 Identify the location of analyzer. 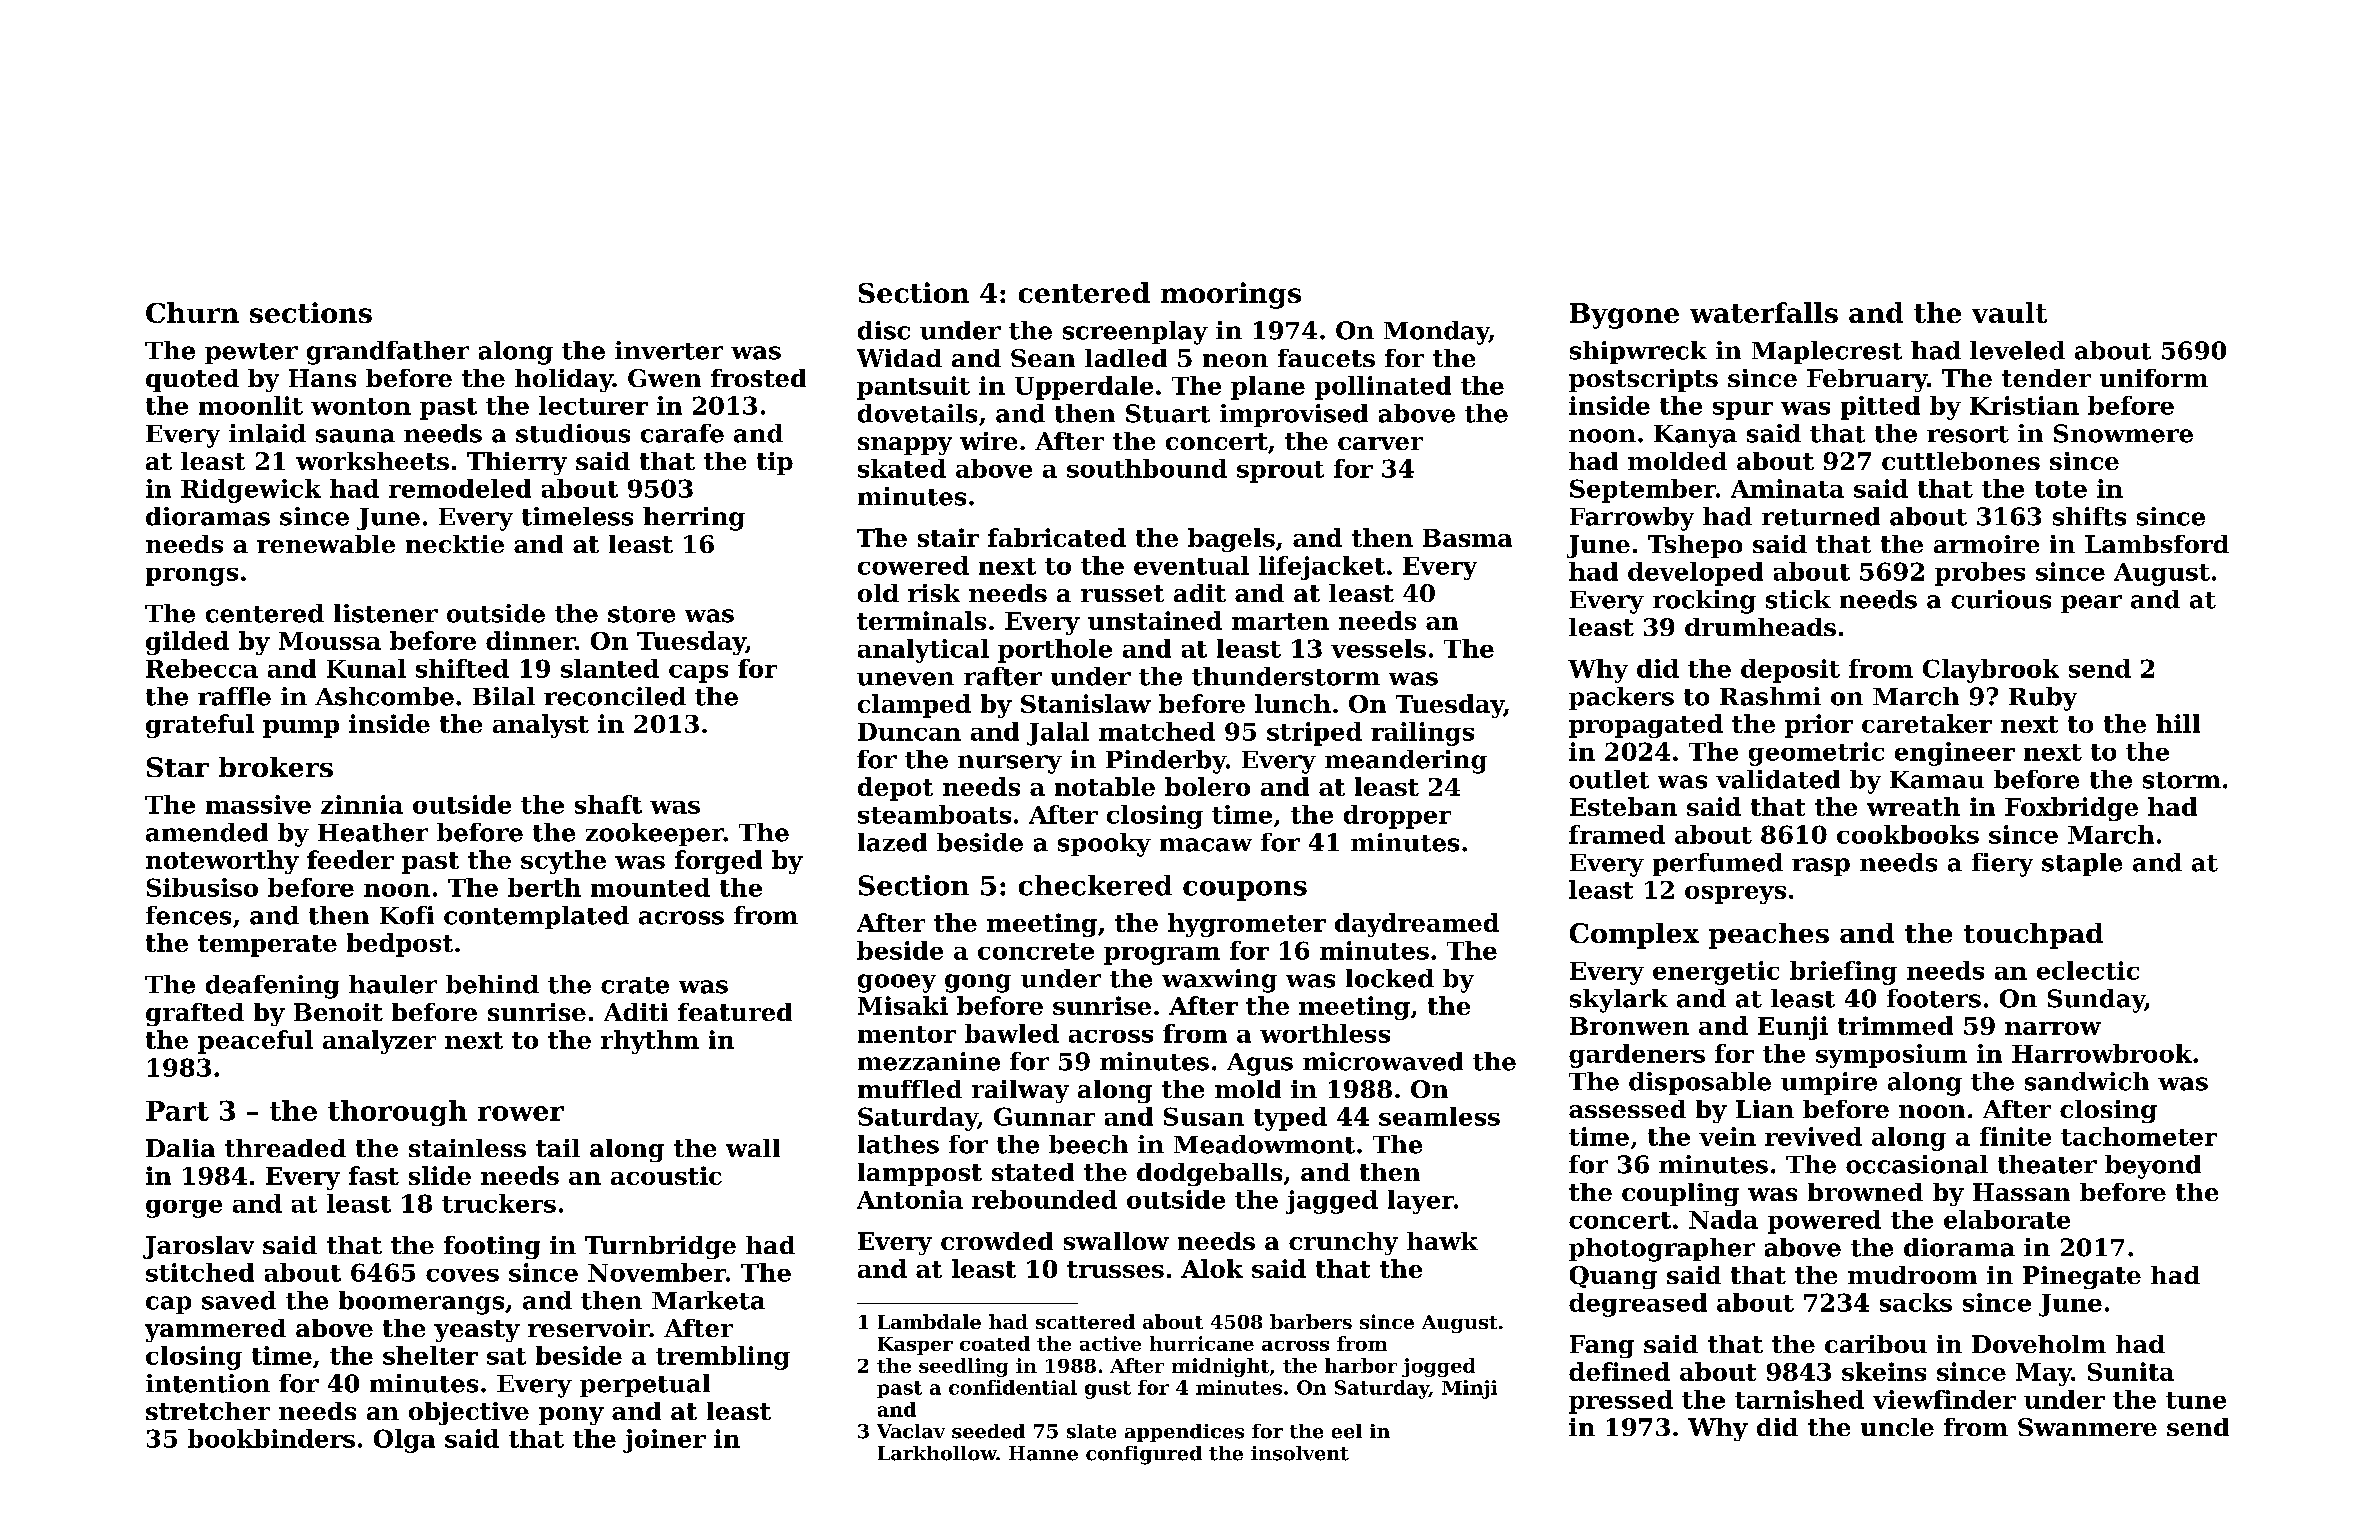
(379, 1042).
